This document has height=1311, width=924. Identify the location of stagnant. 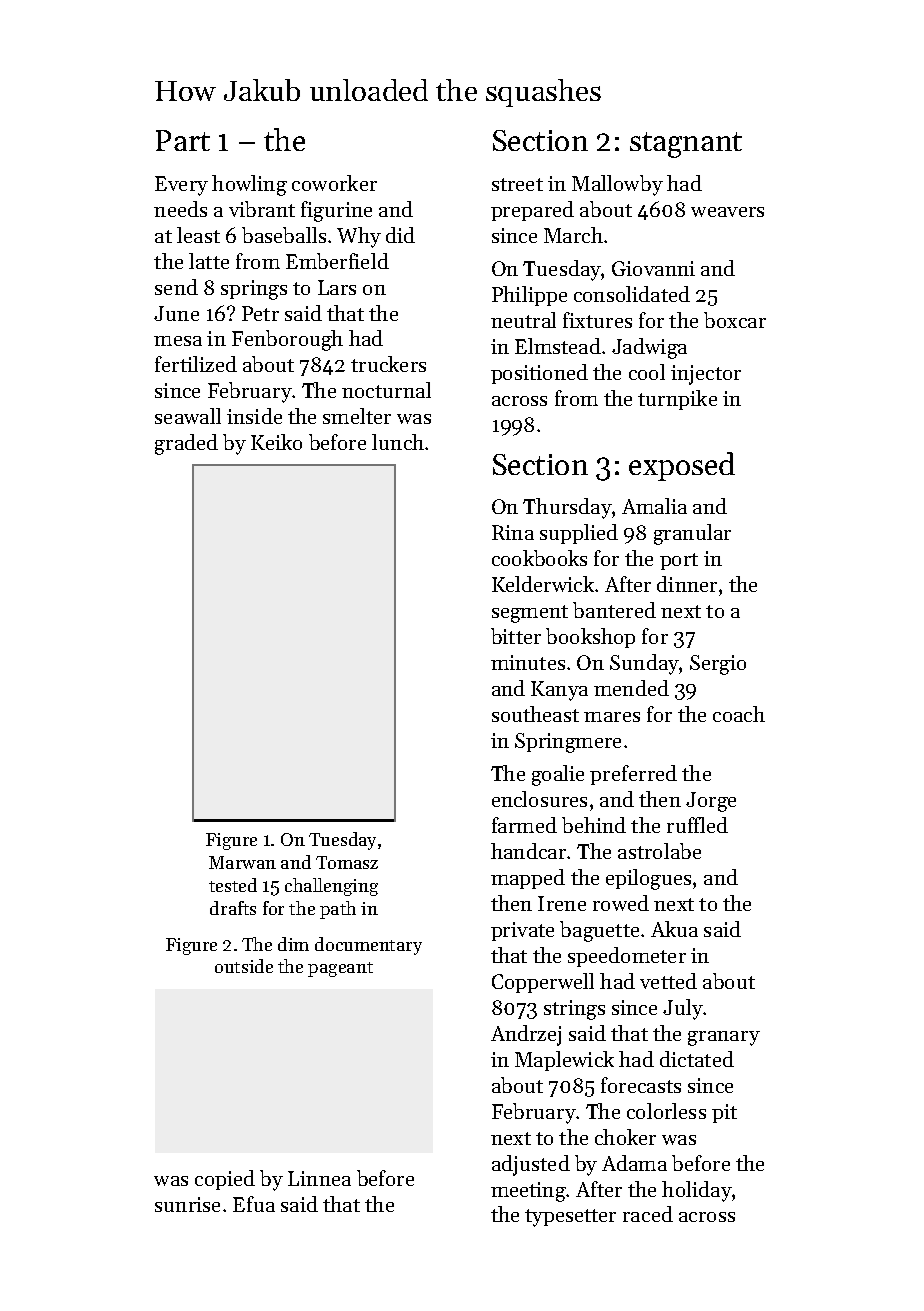
(686, 145).
